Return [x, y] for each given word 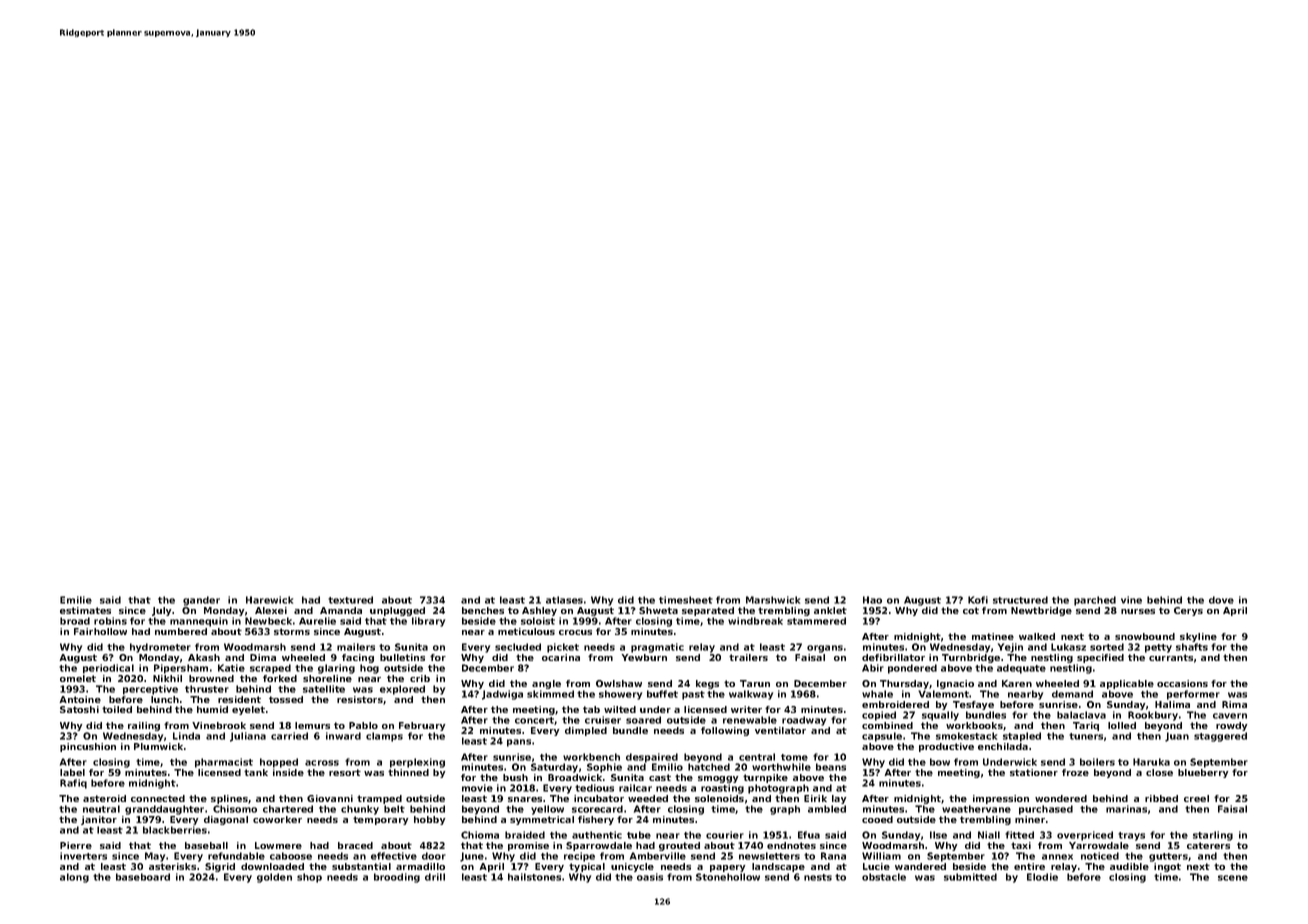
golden [274, 878]
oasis [650, 877]
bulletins [402, 657]
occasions [1182, 683]
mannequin [199, 622]
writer [746, 709]
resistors [360, 699]
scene [1233, 878]
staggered [1220, 737]
